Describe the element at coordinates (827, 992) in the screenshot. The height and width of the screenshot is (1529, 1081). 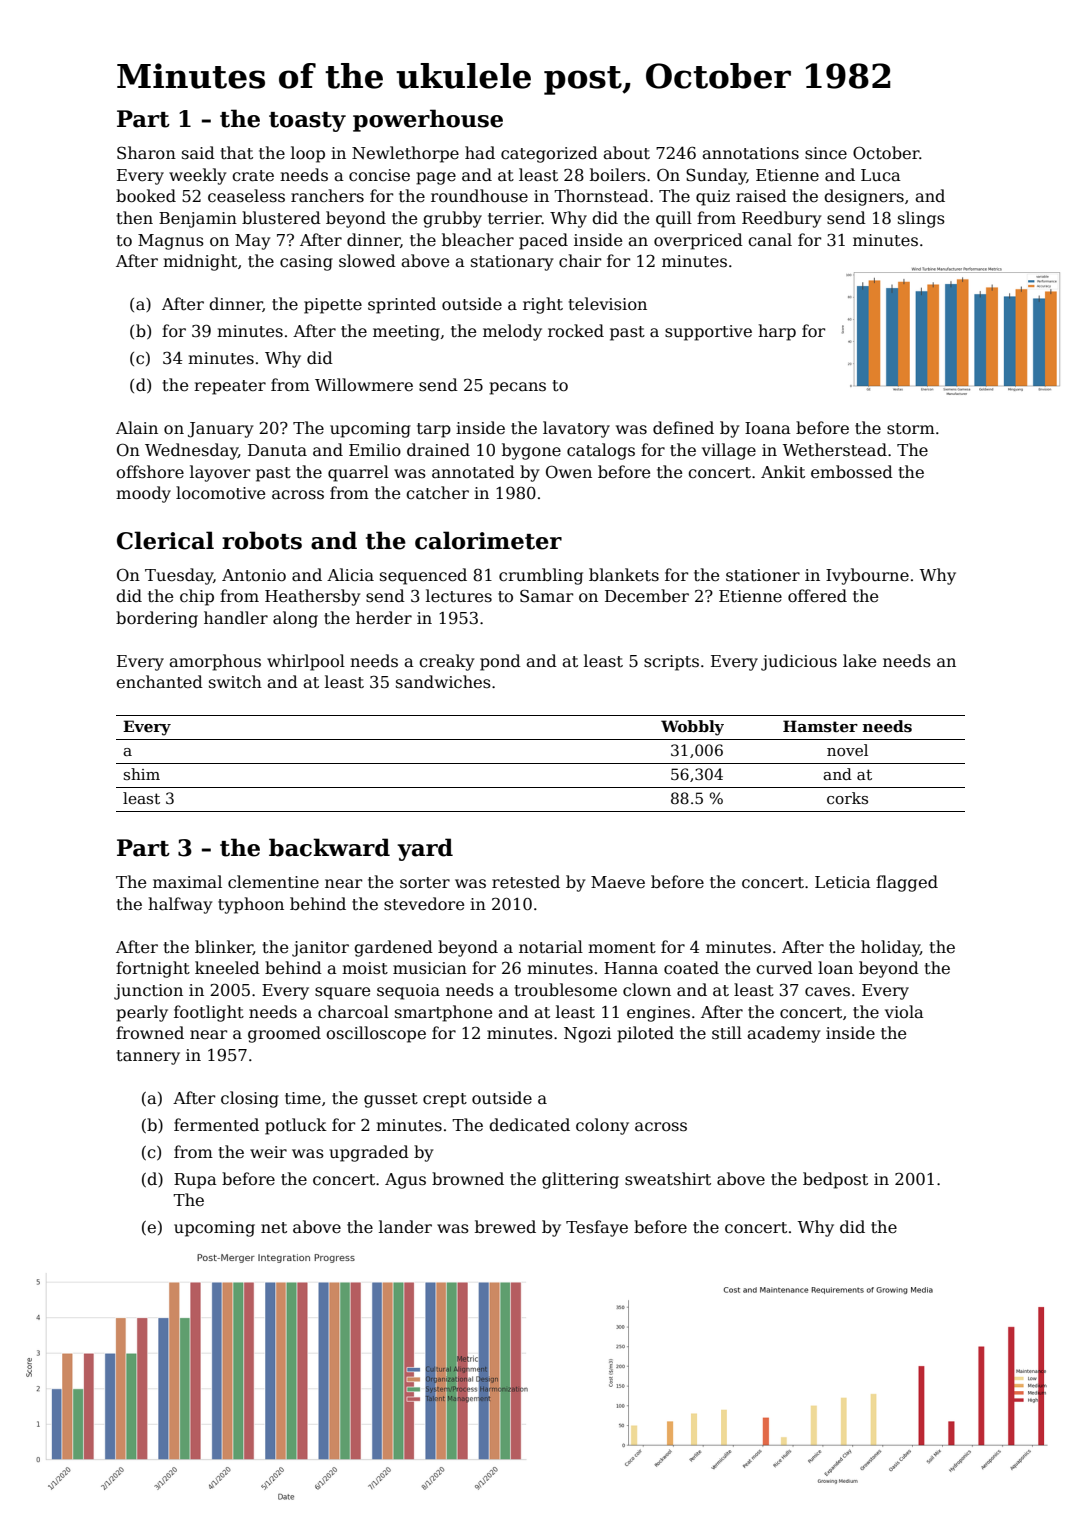
I see `caves` at that location.
